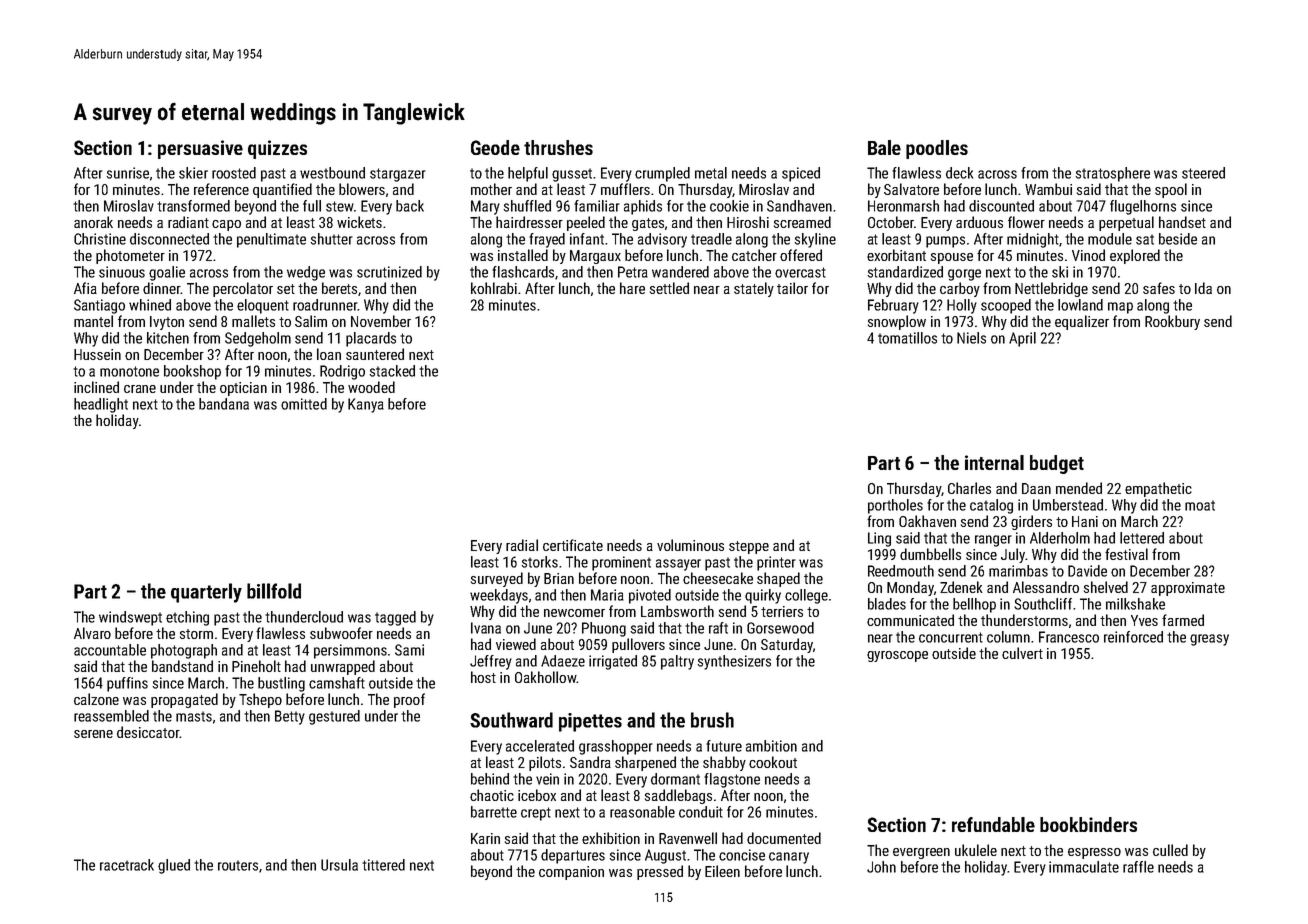 This document has width=1308, height=924. Describe the element at coordinates (884, 147) in the document. I see `Bale` at that location.
